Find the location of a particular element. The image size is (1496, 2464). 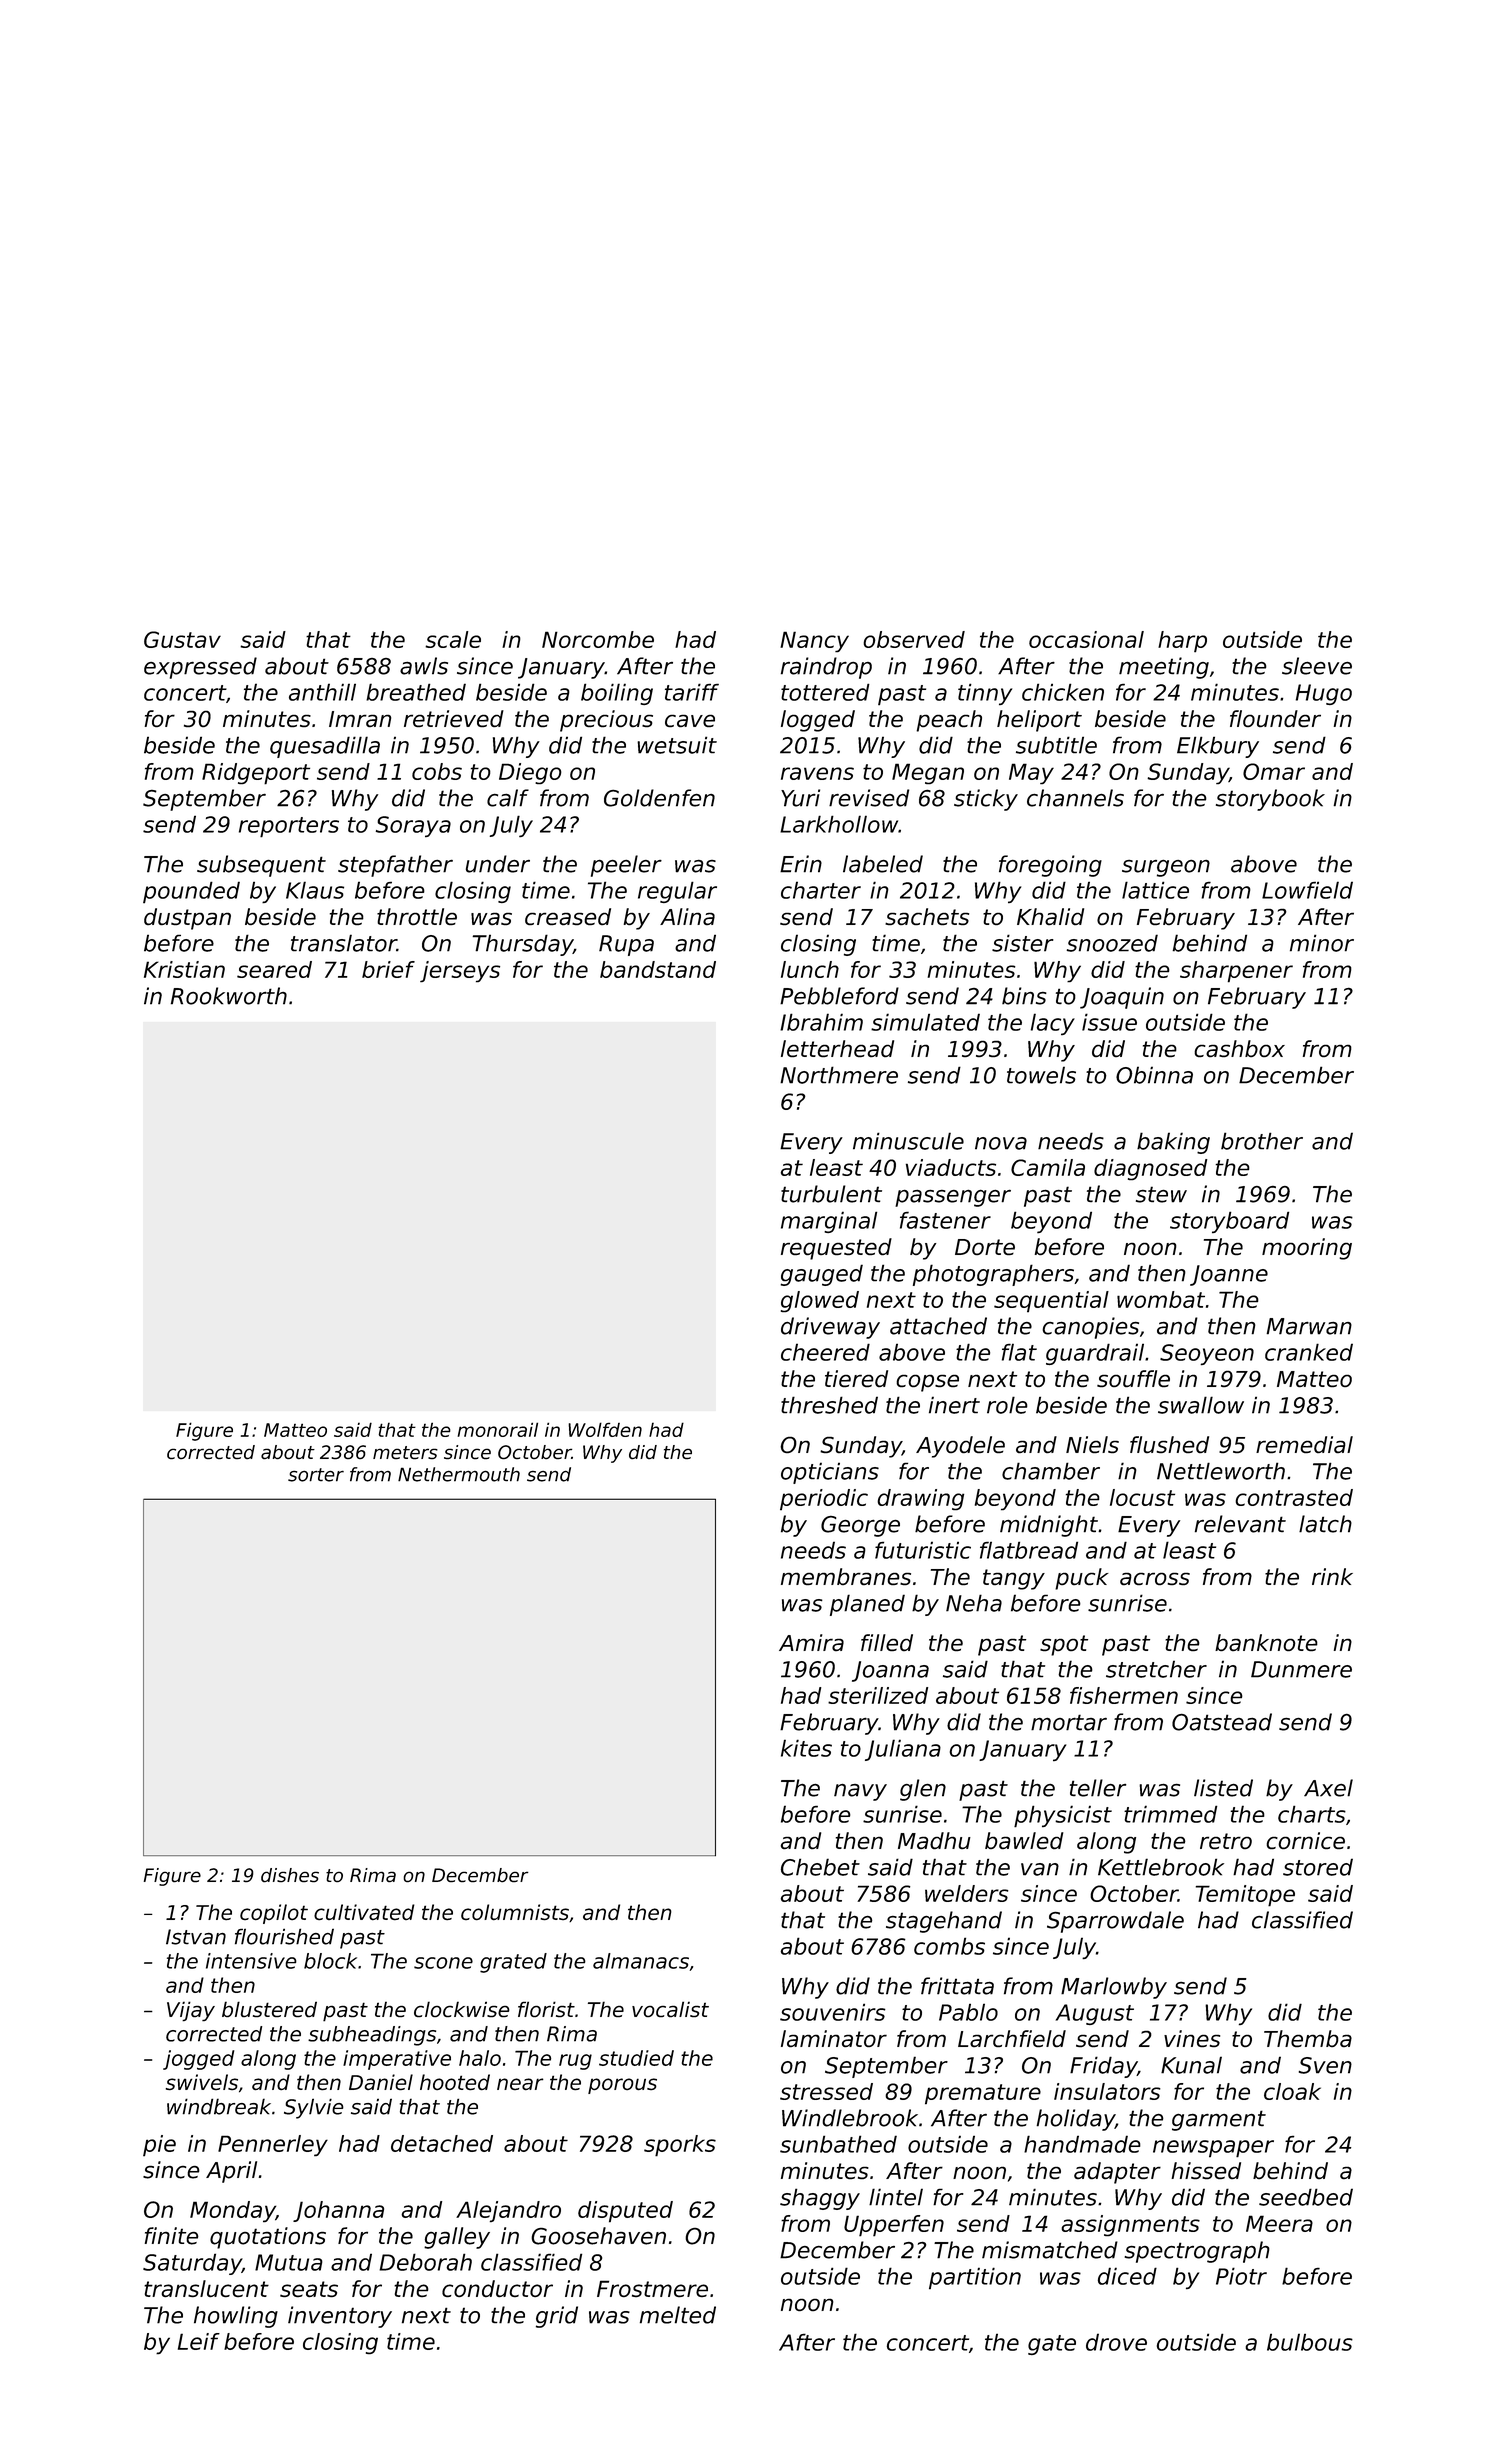

cobs is located at coordinates (437, 771).
